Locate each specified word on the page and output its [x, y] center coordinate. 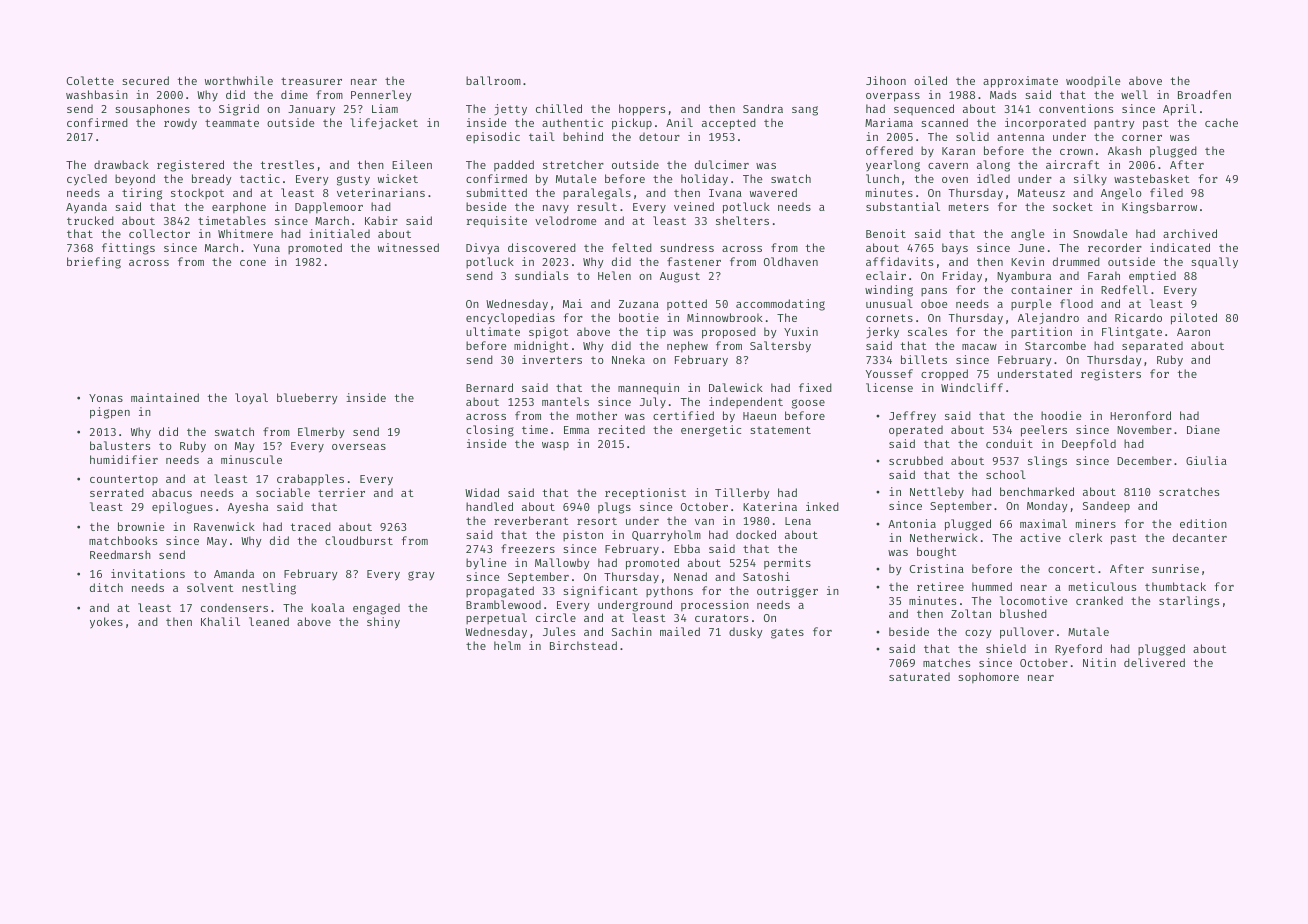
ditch [106, 587]
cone [253, 263]
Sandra [763, 108]
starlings [1189, 602]
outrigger [787, 592]
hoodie [1061, 415]
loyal [251, 398]
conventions [1076, 108]
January [311, 110]
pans [934, 292]
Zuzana [639, 304]
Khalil [220, 621]
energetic [711, 431]
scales [927, 331]
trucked [90, 220]
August [680, 277]
